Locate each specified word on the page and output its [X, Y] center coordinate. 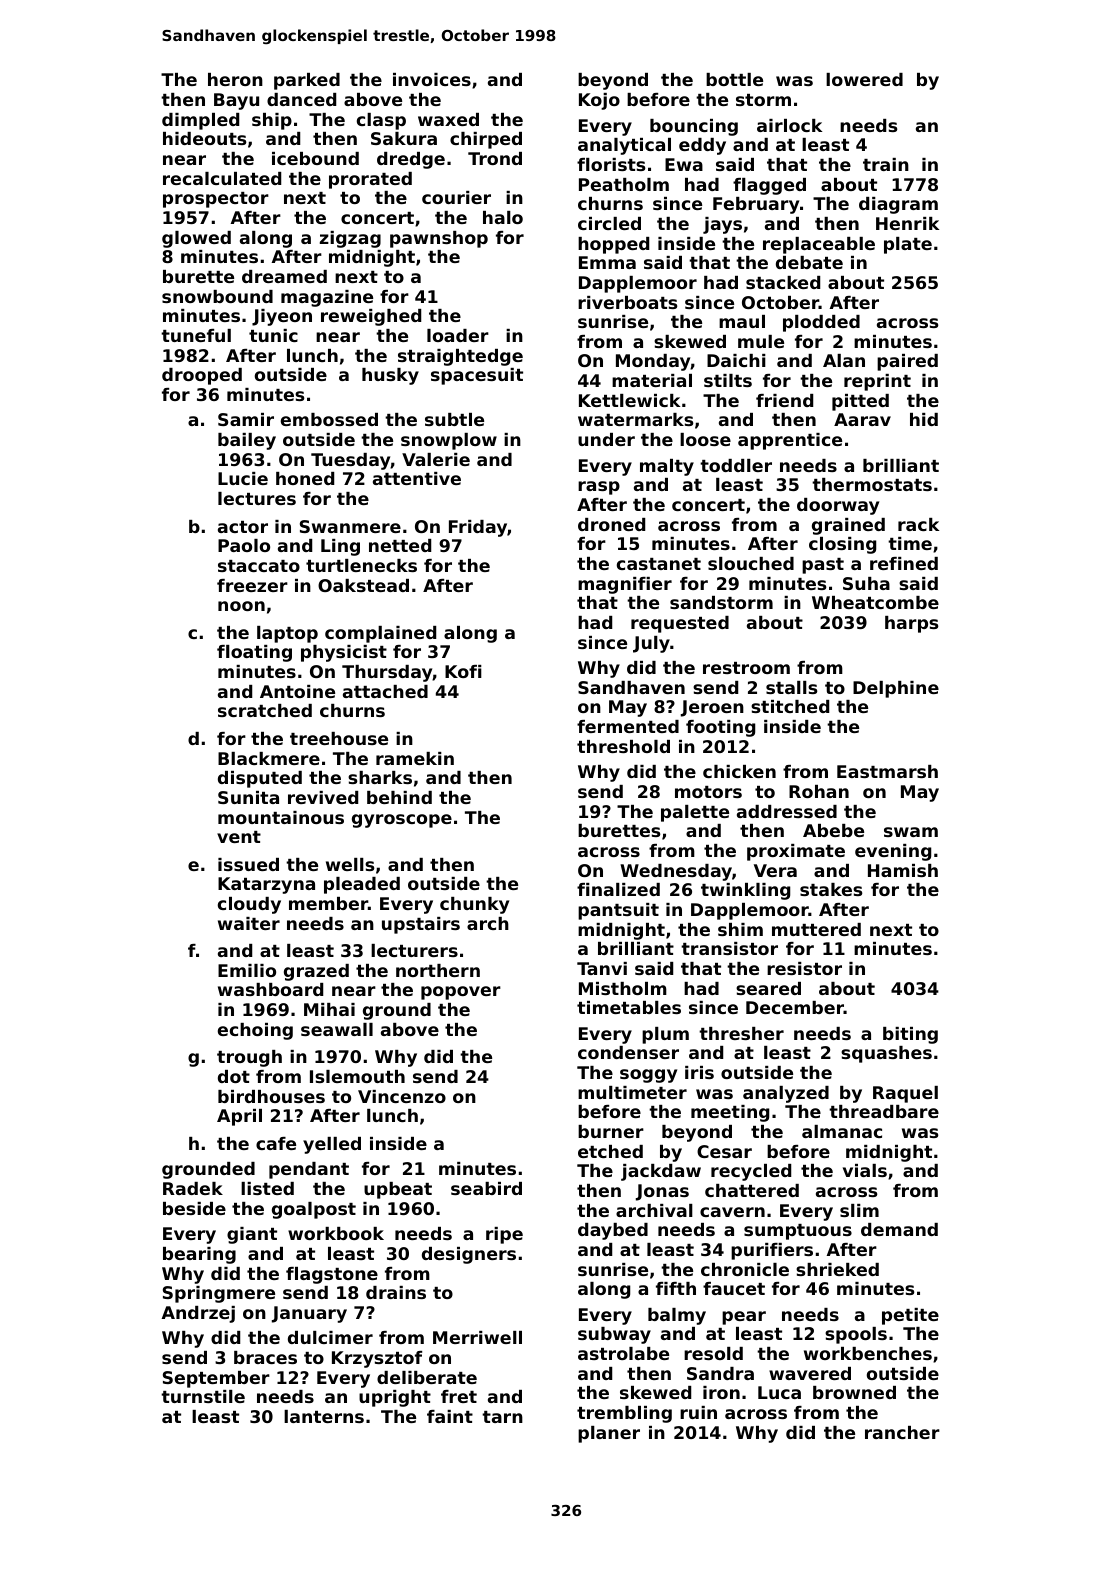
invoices [432, 79]
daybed [613, 1231]
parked [307, 81]
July [651, 644]
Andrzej [198, 1314]
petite [910, 1316]
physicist [344, 653]
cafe [276, 1143]
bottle [734, 79]
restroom [746, 668]
